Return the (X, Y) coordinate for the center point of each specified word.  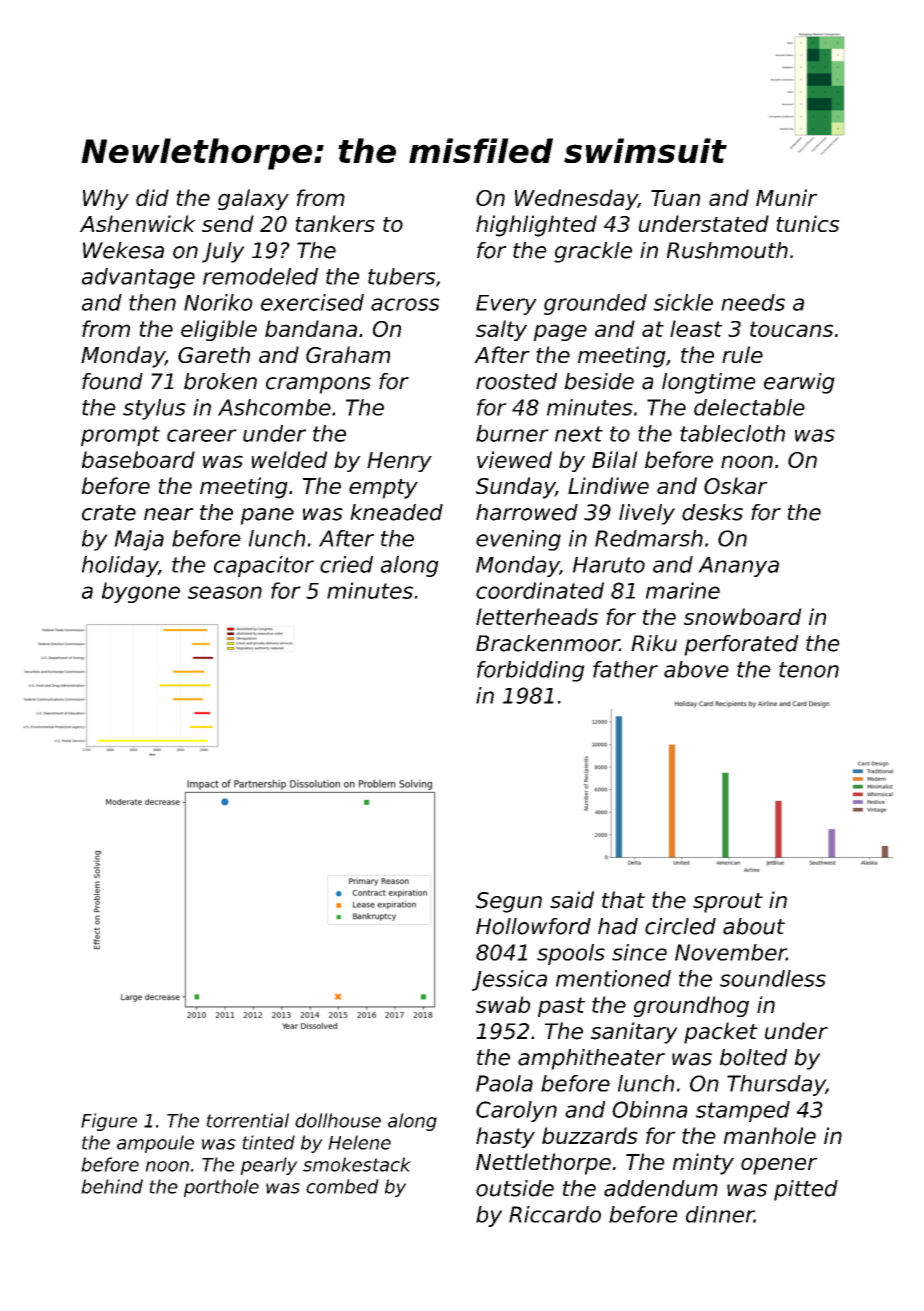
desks (712, 512)
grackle (593, 252)
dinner (720, 1214)
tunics (808, 223)
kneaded (396, 512)
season (225, 592)
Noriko (218, 302)
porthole (221, 1188)
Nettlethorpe (543, 1164)
